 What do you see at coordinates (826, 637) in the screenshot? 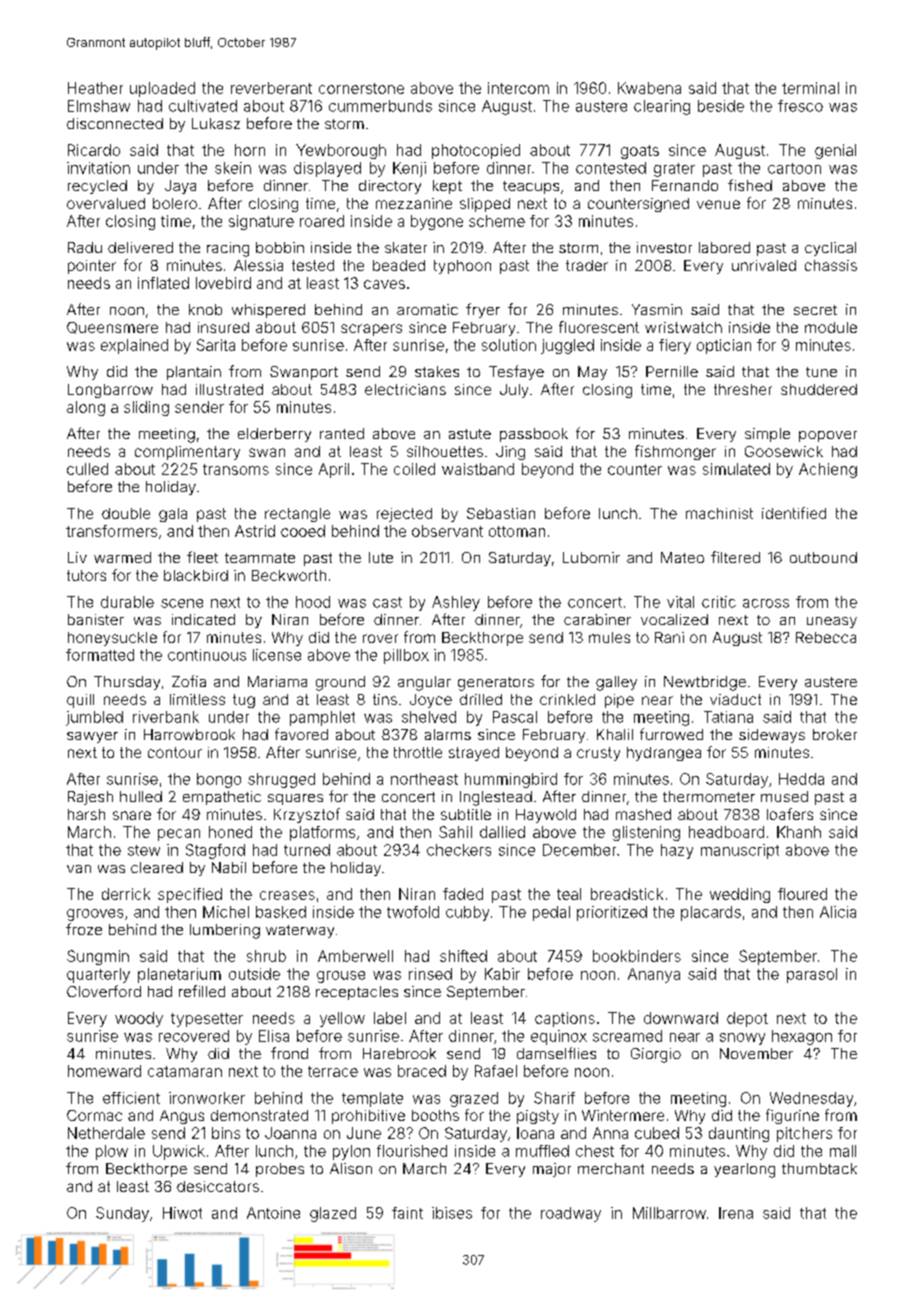
I see `Rebecca` at bounding box center [826, 637].
